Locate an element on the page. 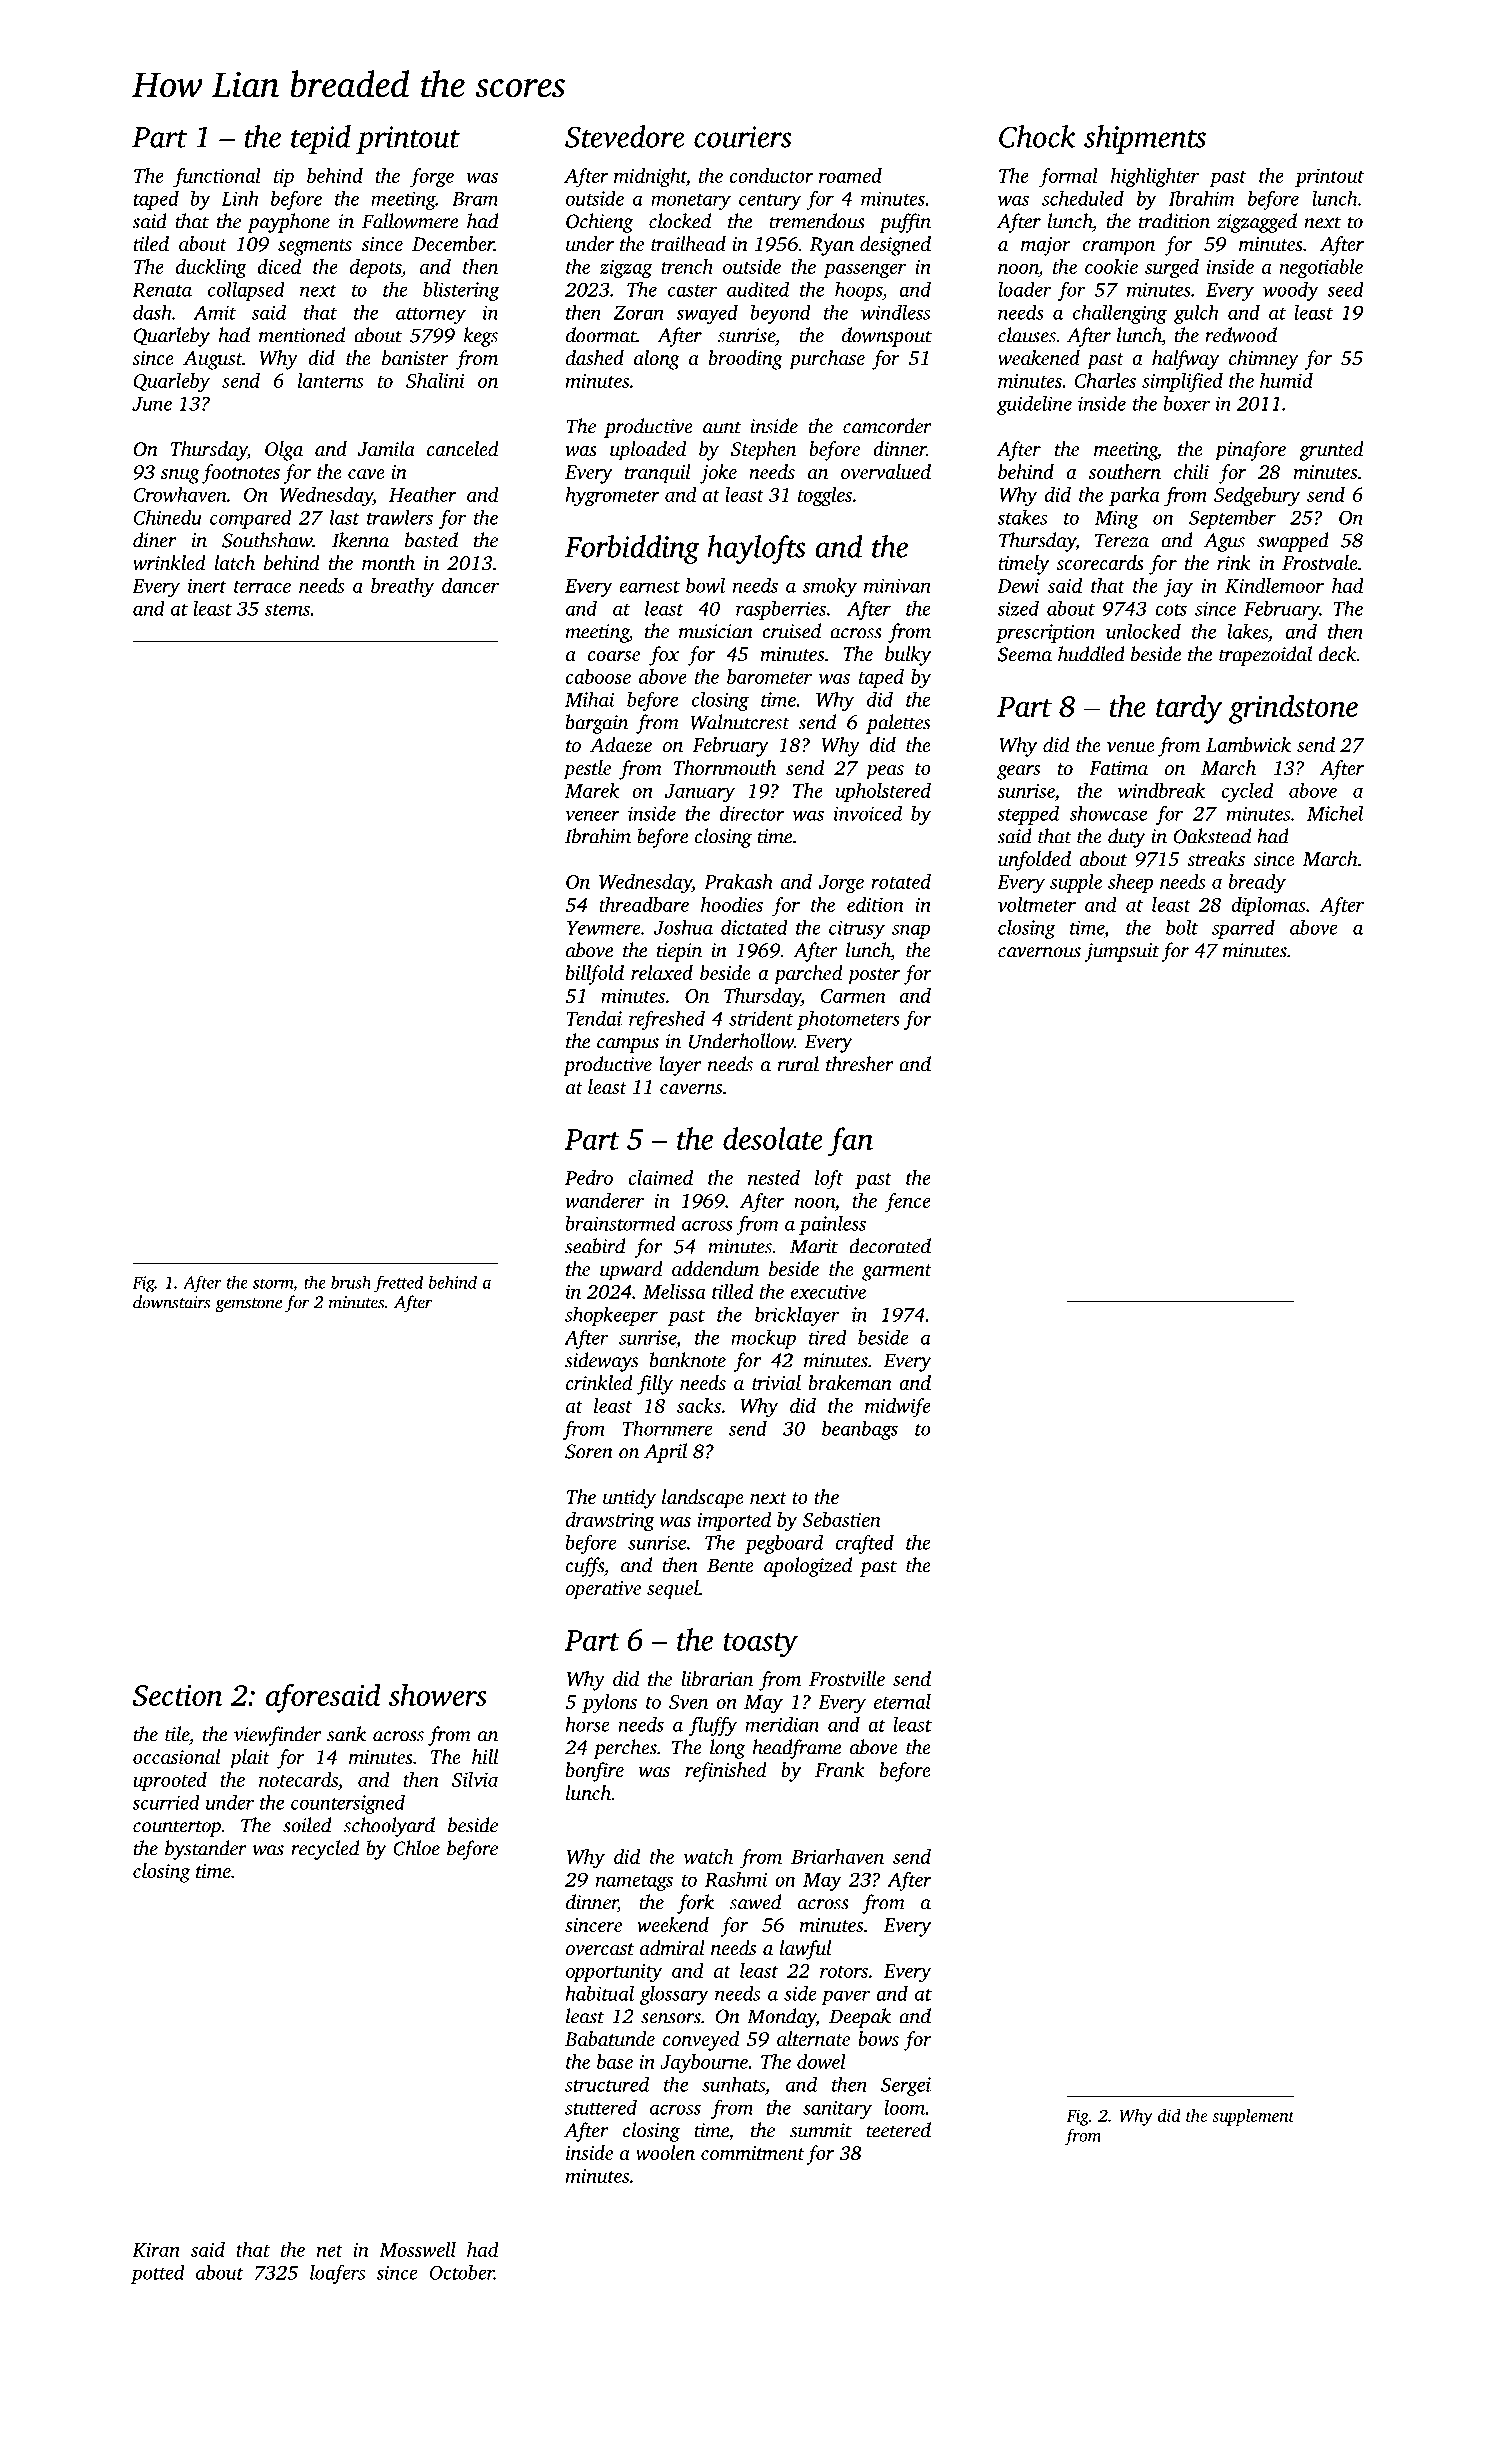  Stevedore is located at coordinates (624, 136).
